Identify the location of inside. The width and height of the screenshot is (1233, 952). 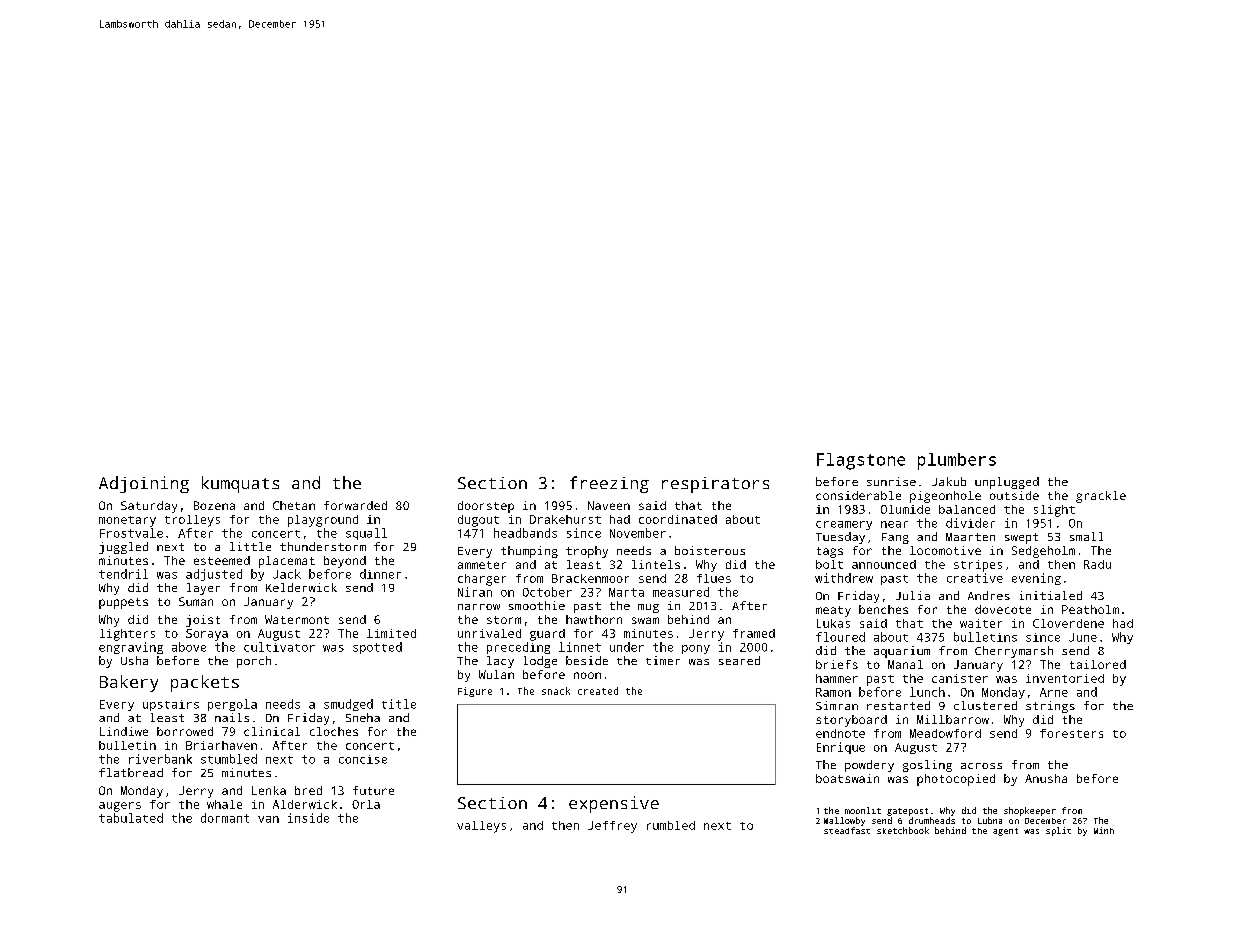
(308, 818).
